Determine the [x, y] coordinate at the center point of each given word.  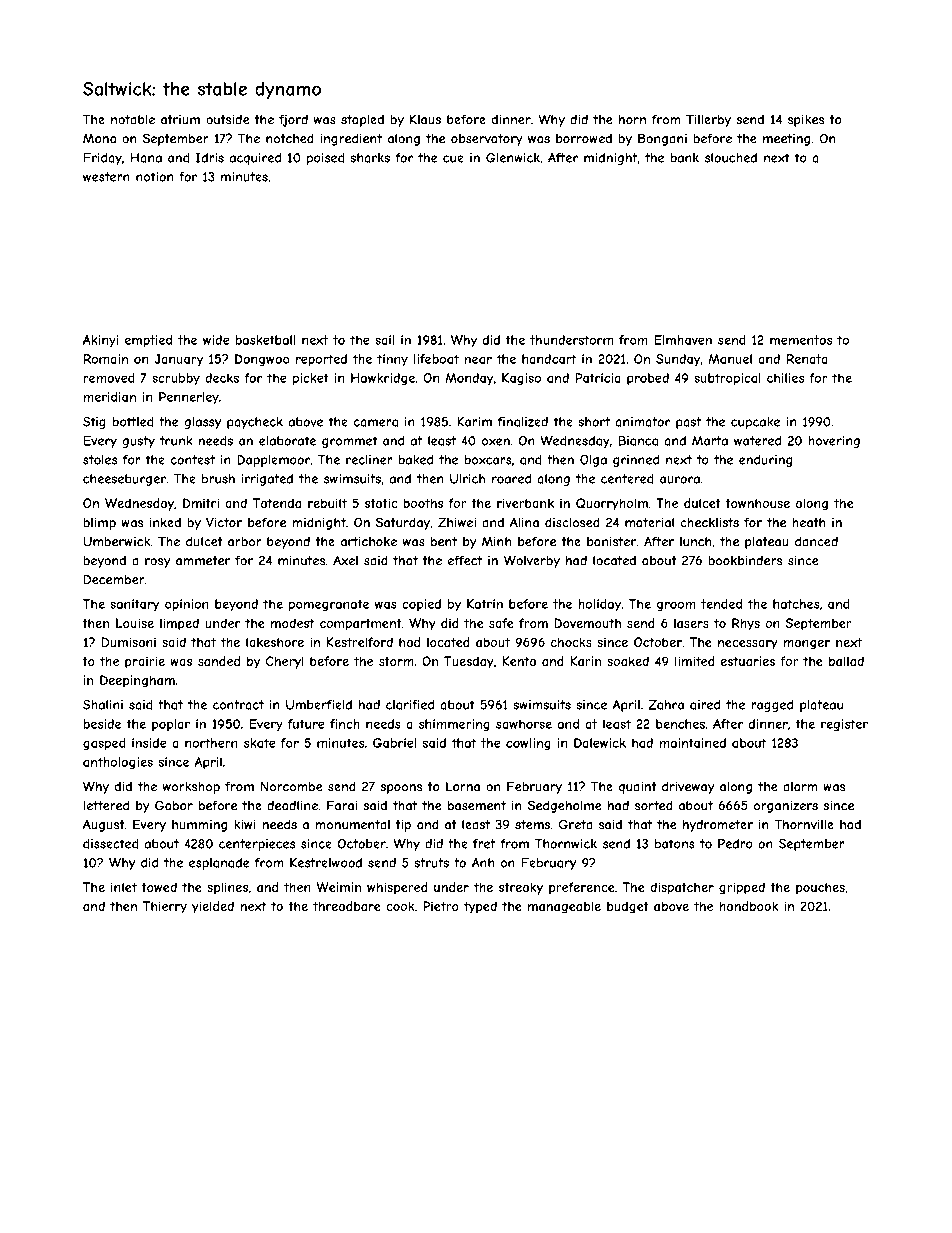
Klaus [425, 119]
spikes [806, 121]
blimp [100, 523]
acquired [255, 159]
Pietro [441, 906]
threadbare [347, 906]
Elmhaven [683, 340]
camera [376, 423]
